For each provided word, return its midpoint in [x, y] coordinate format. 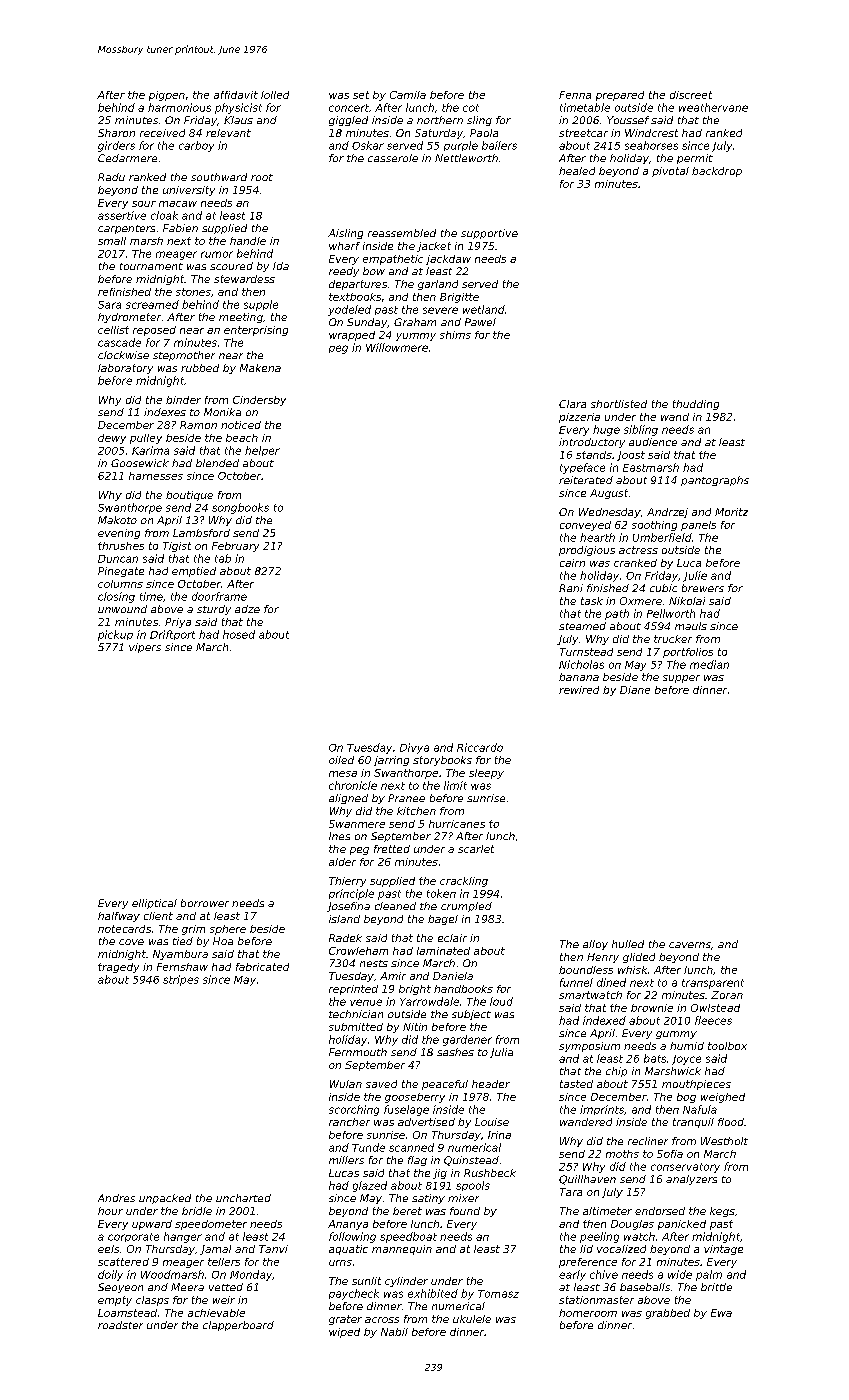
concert [349, 108]
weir [224, 1300]
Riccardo [480, 747]
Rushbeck [490, 1173]
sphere [228, 930]
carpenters [126, 229]
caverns [690, 945]
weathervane [713, 107]
